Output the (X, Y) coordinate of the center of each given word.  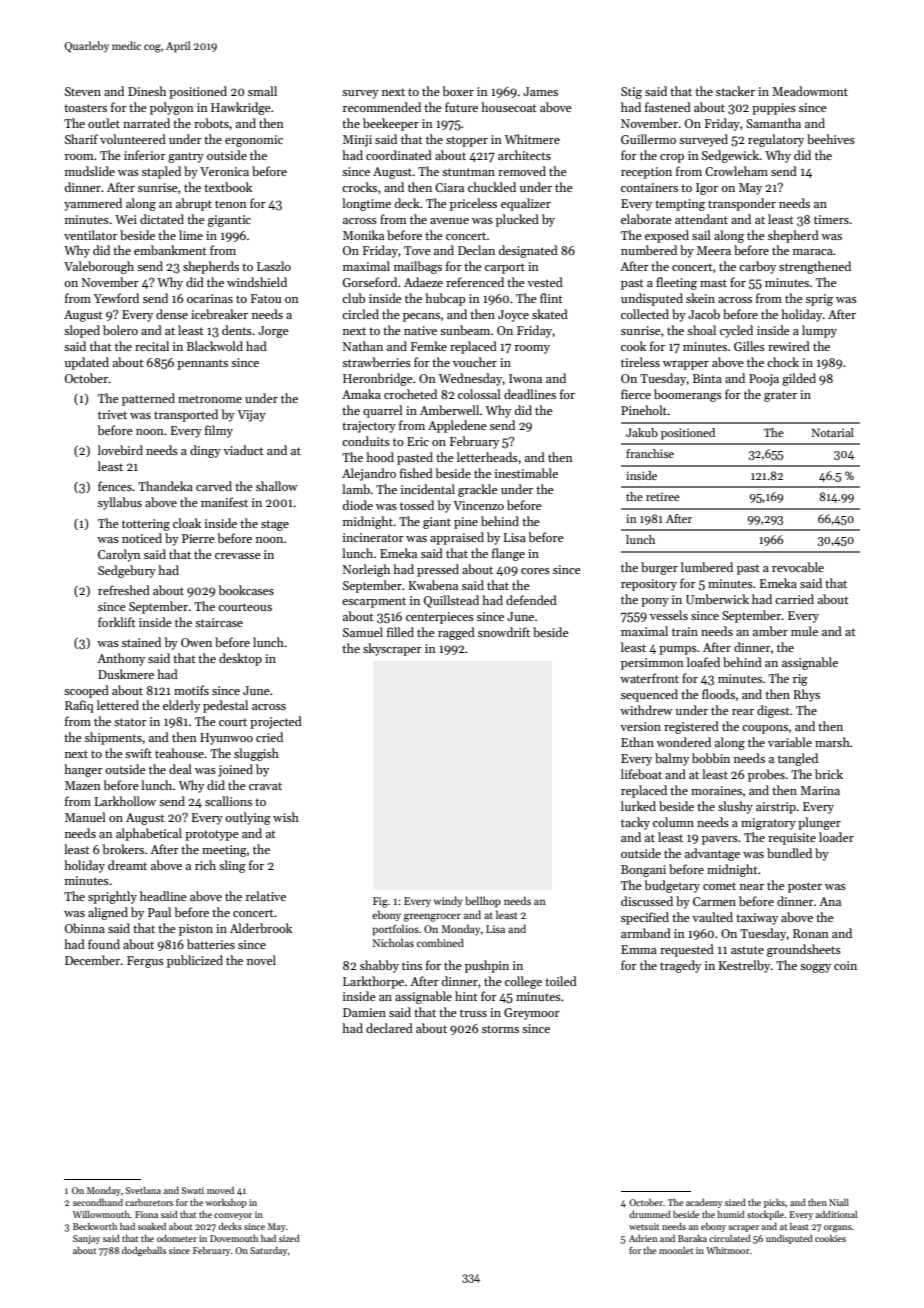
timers (831, 219)
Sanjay (86, 1239)
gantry (186, 157)
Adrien (643, 1238)
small (262, 91)
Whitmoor (727, 1250)
